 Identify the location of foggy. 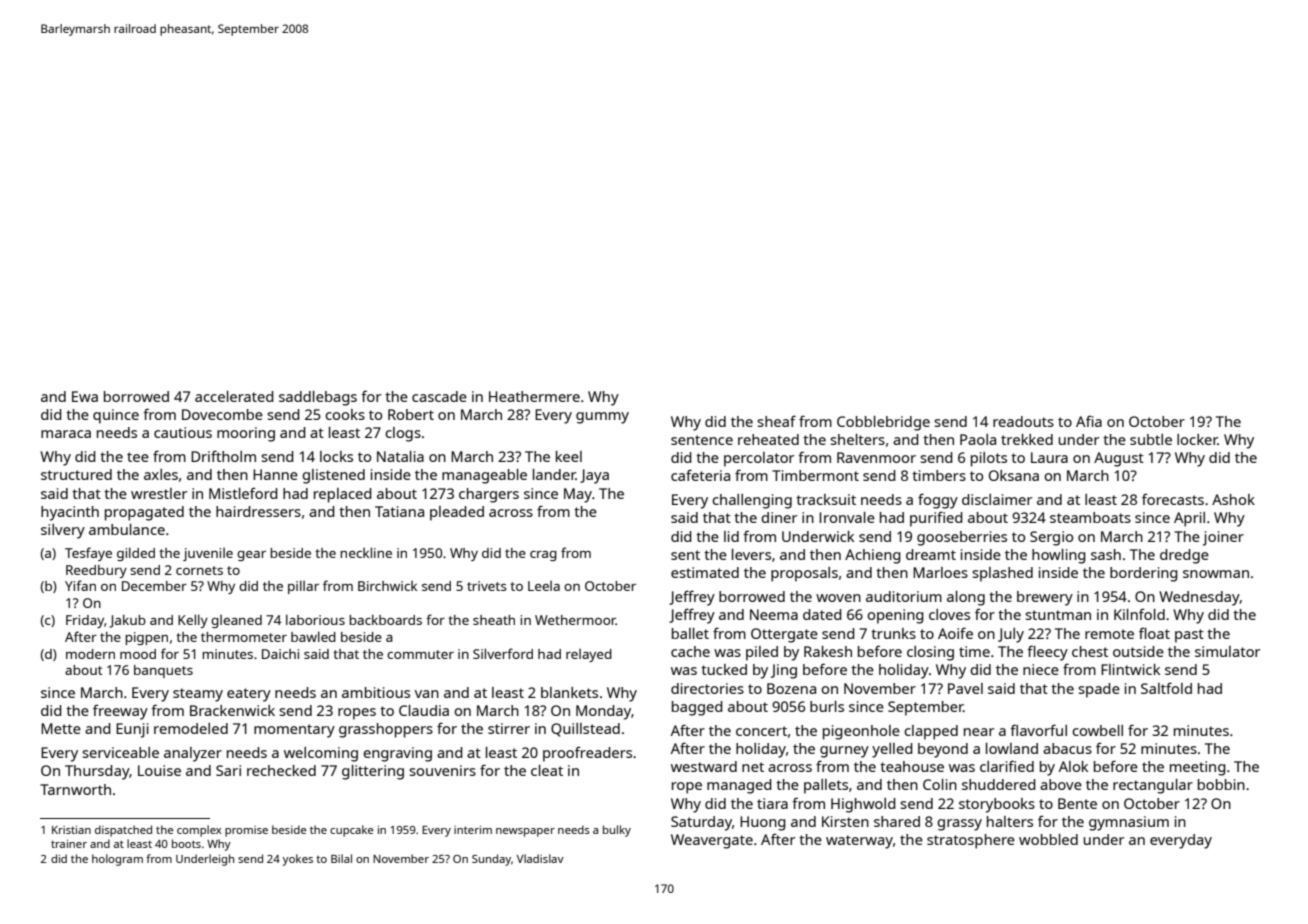
(938, 501).
